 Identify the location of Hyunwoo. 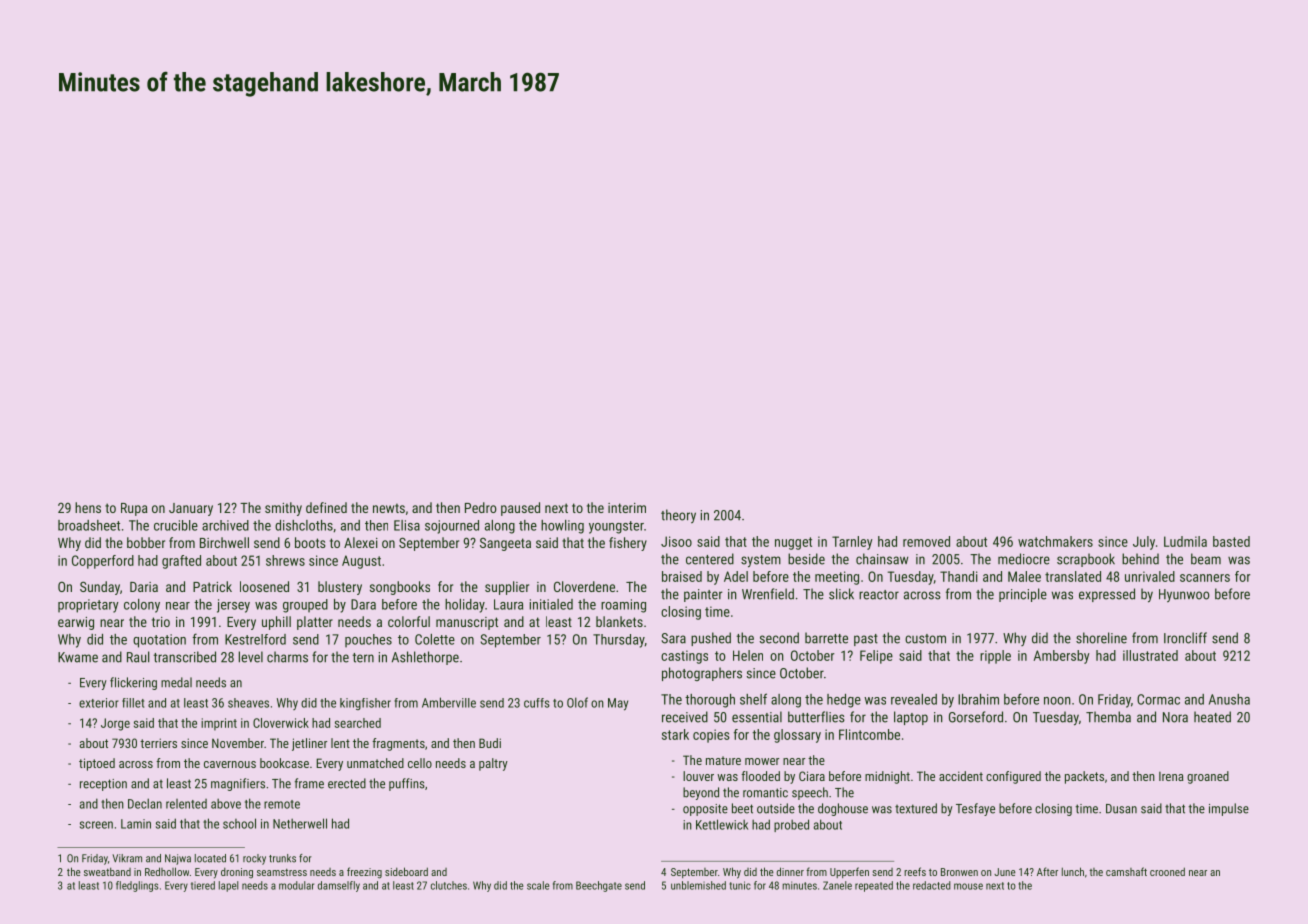
(1184, 595).
